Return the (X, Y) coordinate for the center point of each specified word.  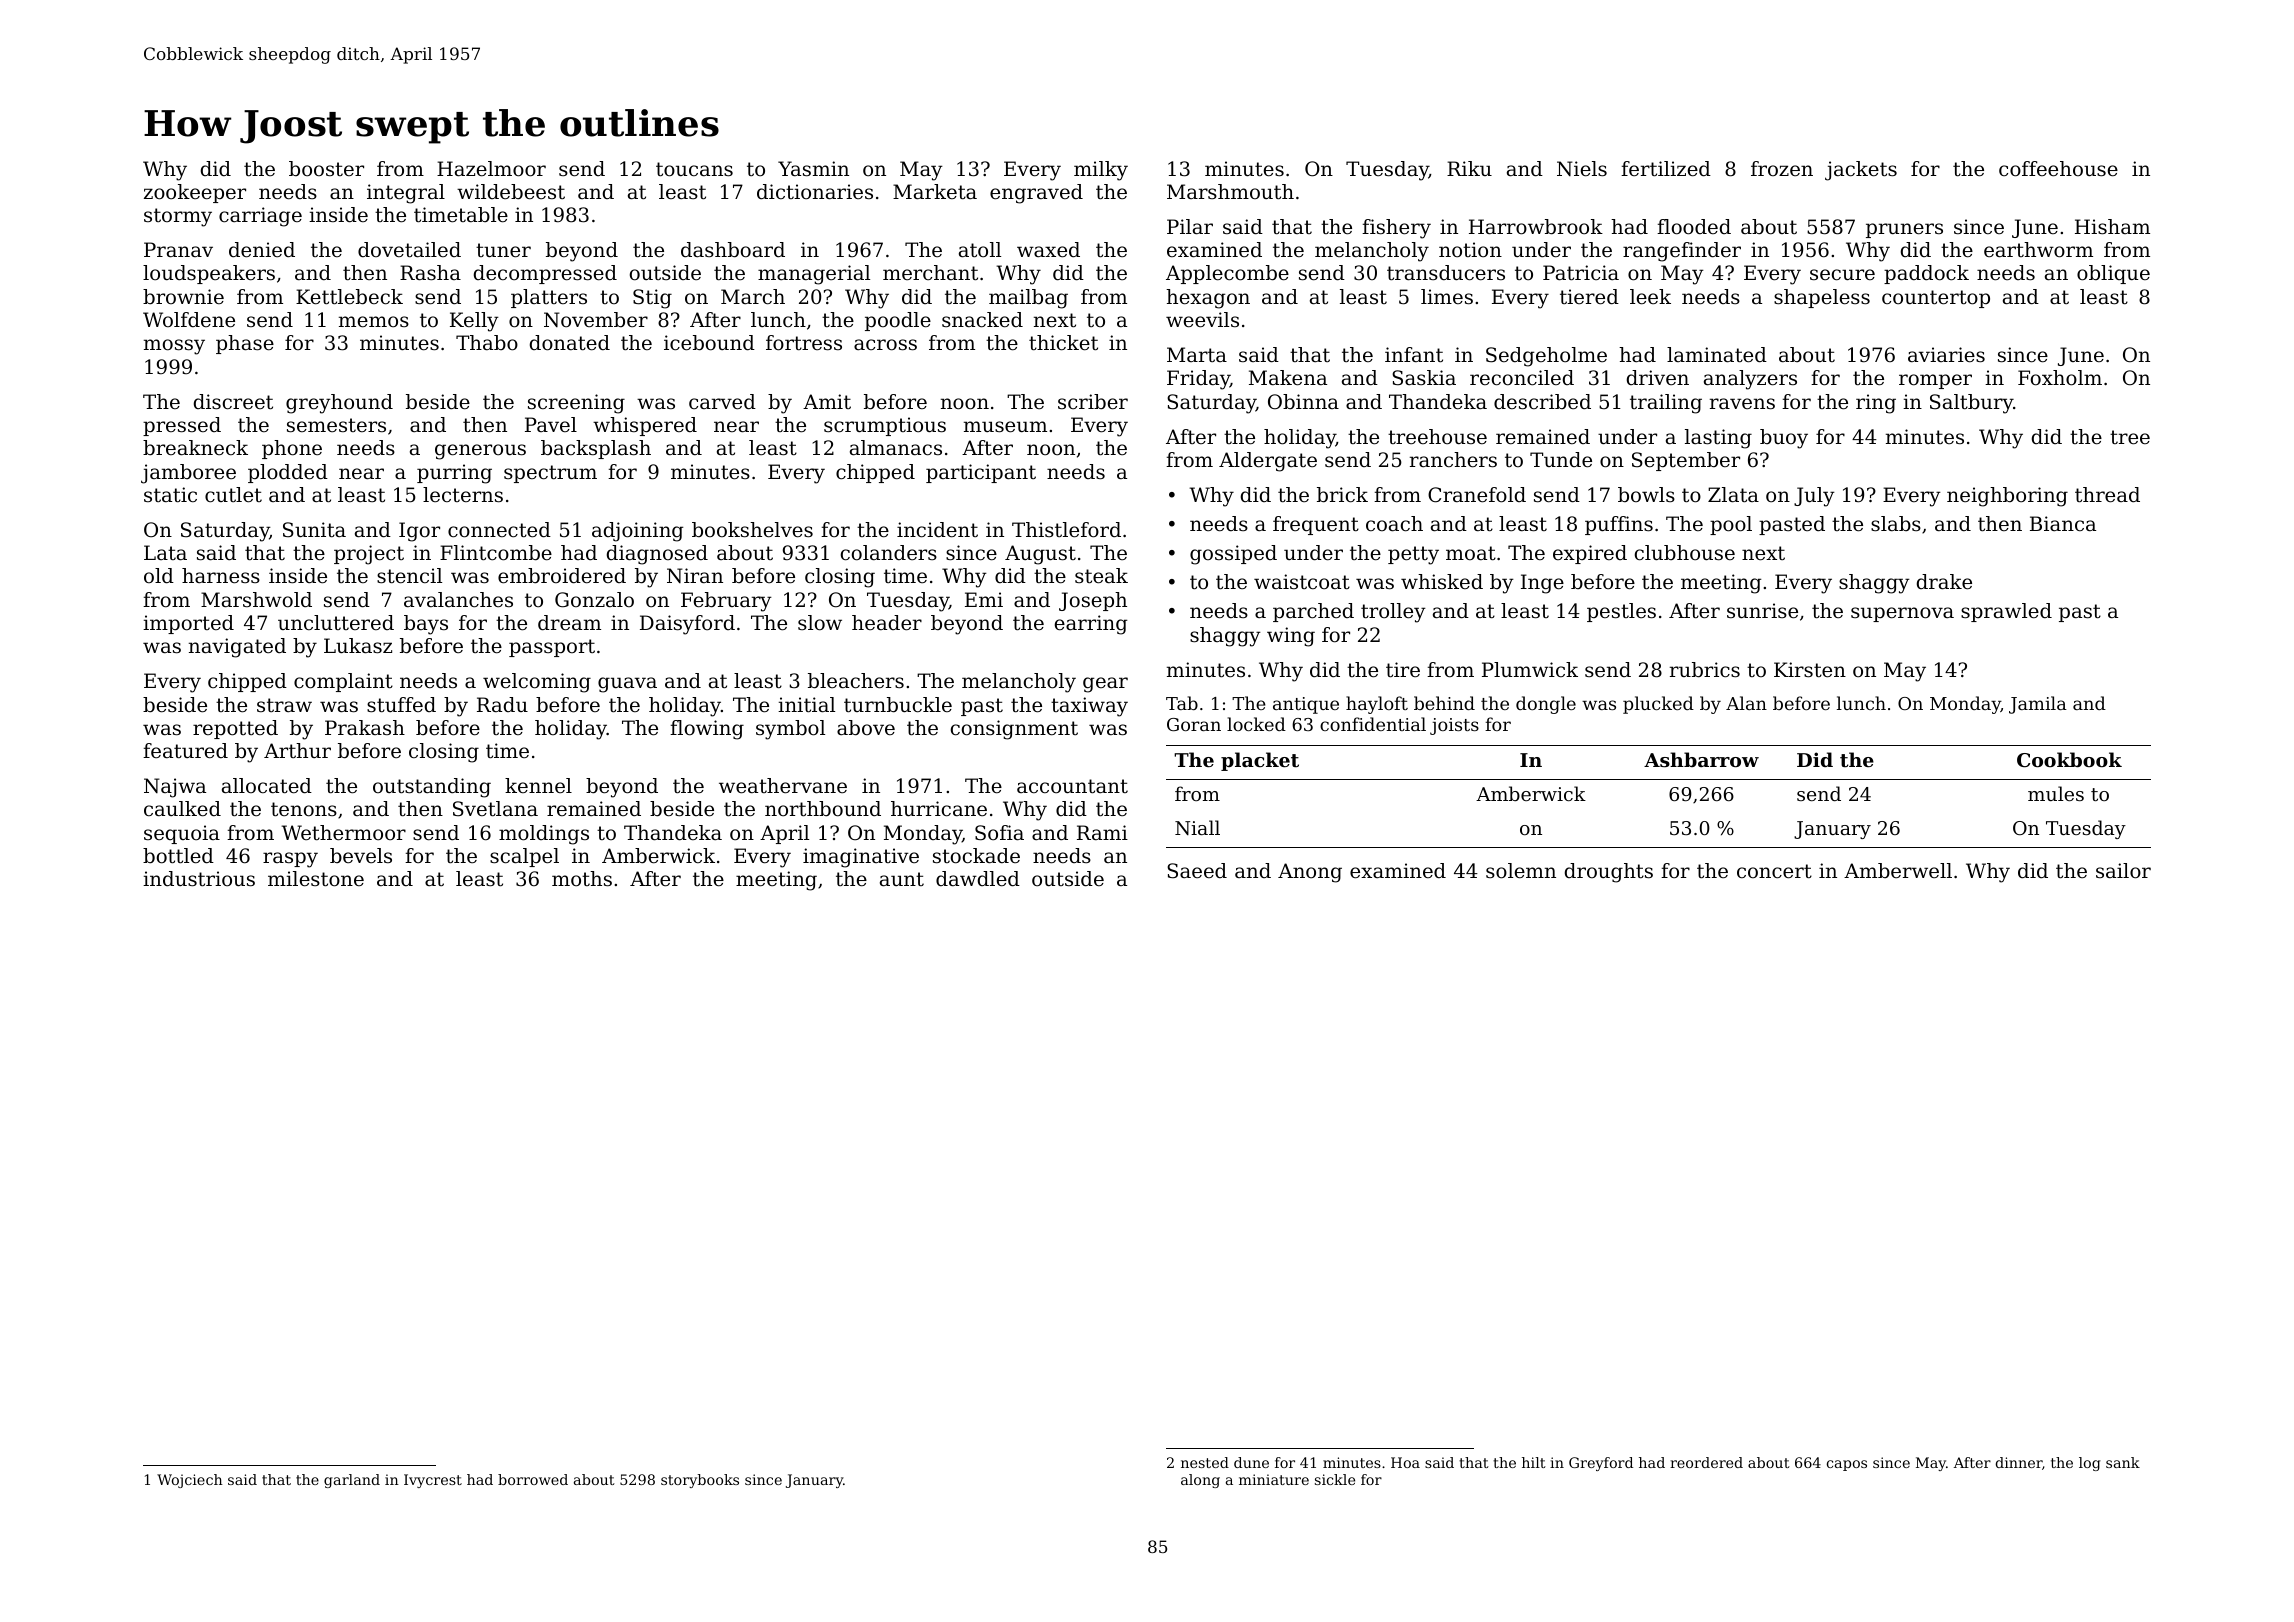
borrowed (533, 1479)
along (1200, 1481)
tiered (1589, 297)
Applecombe (1227, 274)
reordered (1706, 1462)
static (170, 494)
